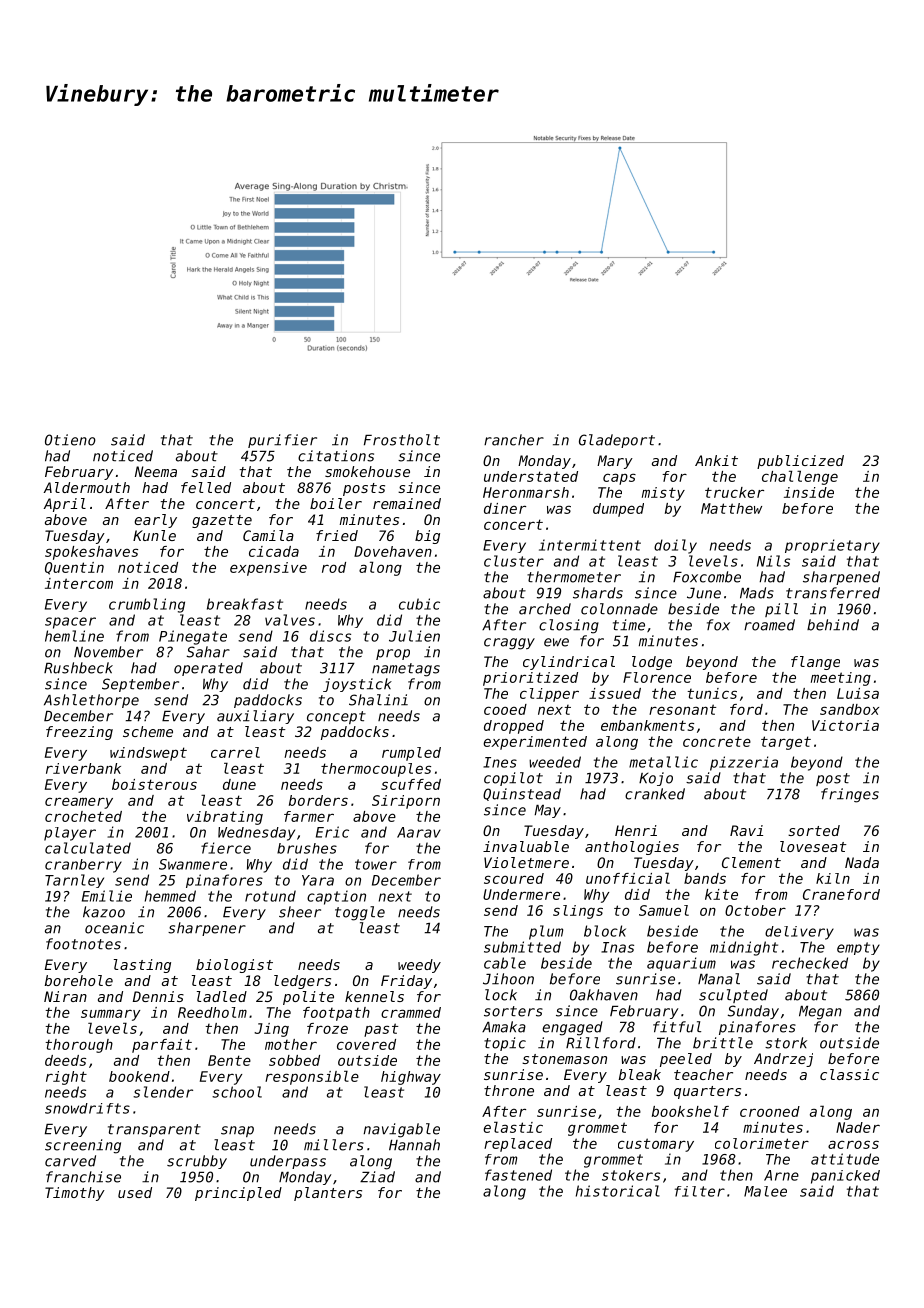  What do you see at coordinates (328, 1194) in the screenshot?
I see `planters` at bounding box center [328, 1194].
